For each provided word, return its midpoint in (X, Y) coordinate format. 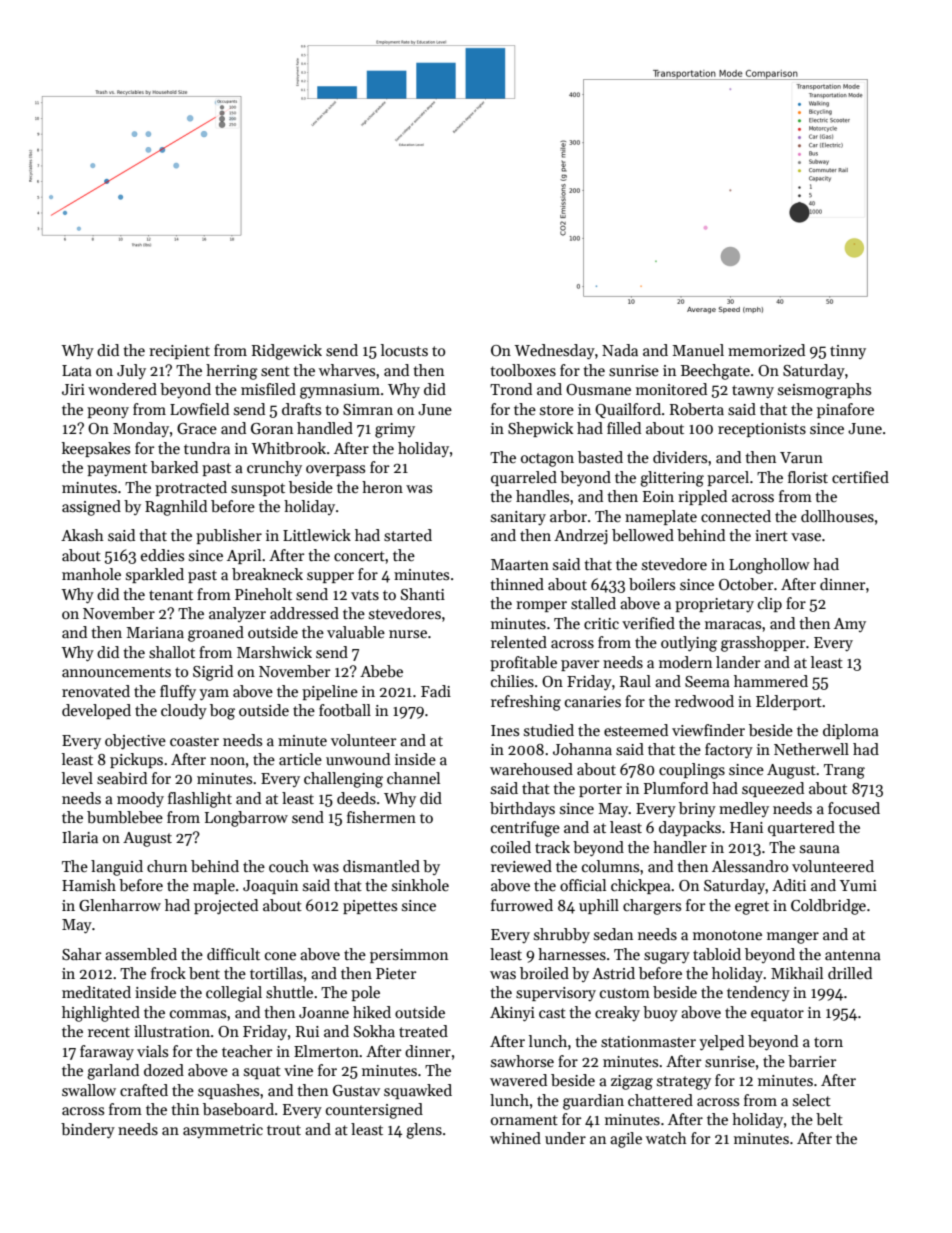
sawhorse (522, 1061)
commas (198, 1014)
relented (519, 642)
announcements (116, 672)
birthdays (522, 809)
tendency (758, 993)
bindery (88, 1130)
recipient (179, 352)
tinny (848, 352)
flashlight (200, 800)
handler (680, 847)
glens (424, 1131)
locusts (404, 350)
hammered (771, 681)
